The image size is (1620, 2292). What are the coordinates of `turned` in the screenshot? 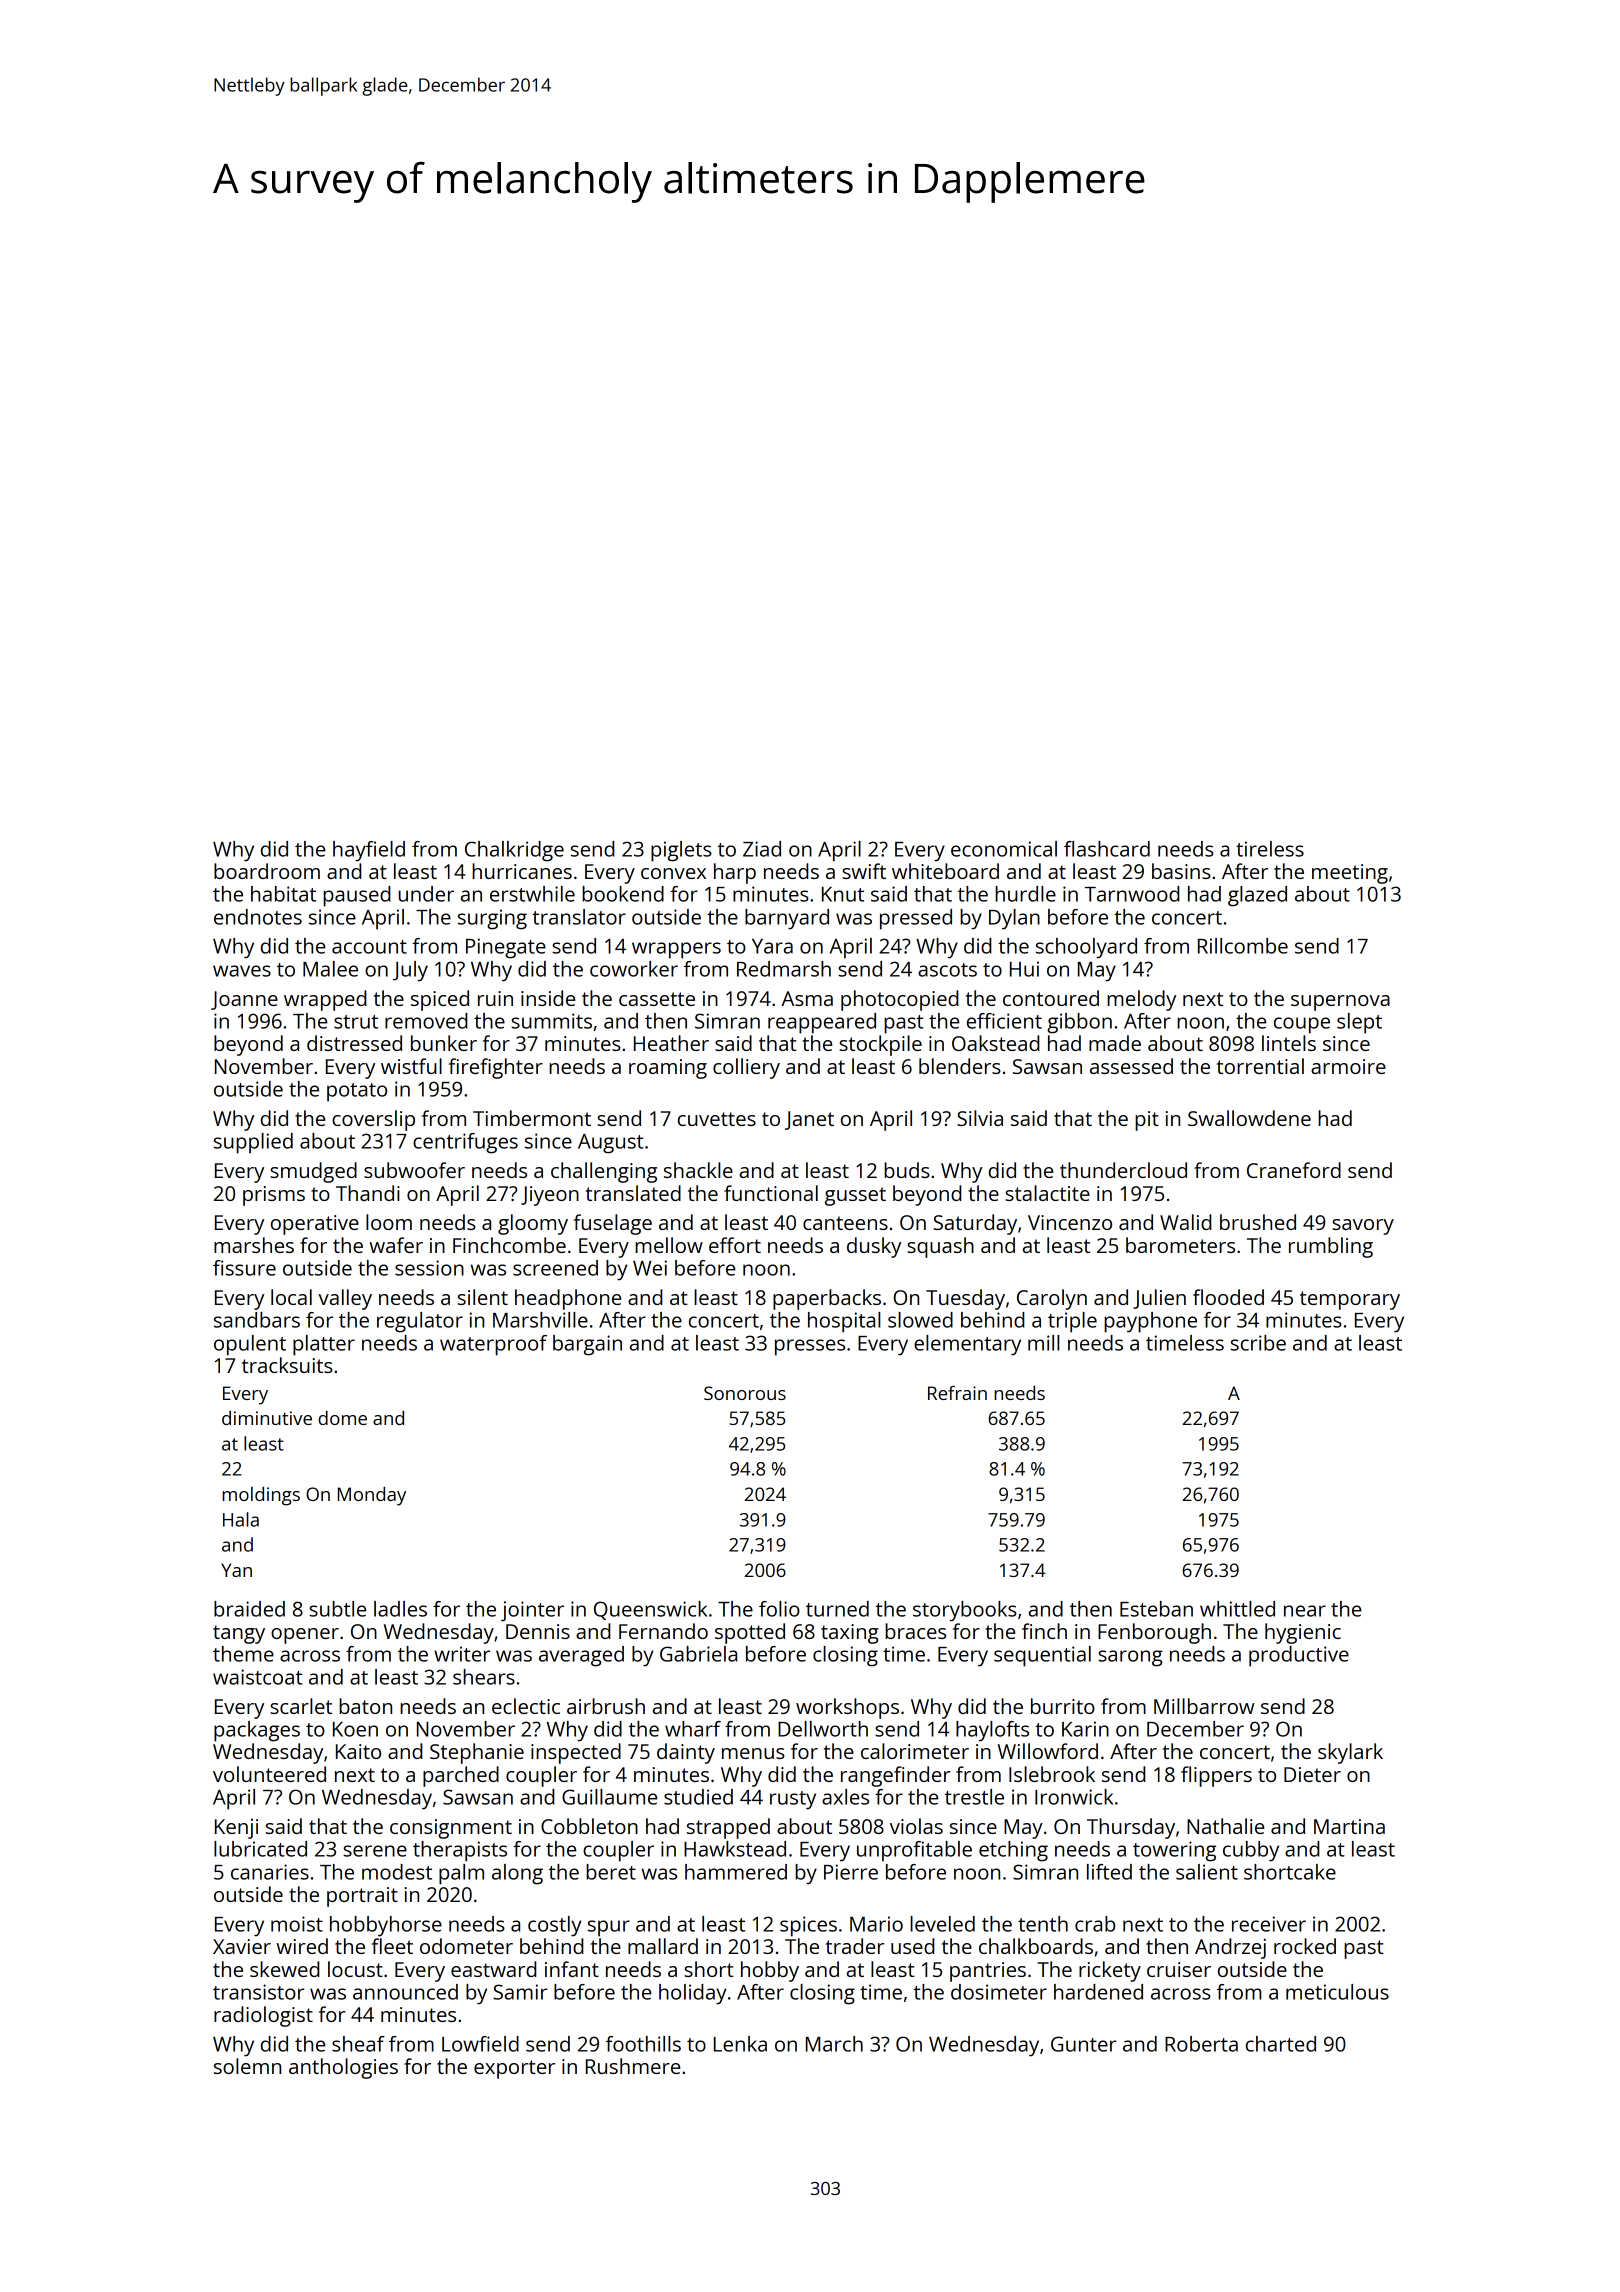 It's located at (837, 1609).
